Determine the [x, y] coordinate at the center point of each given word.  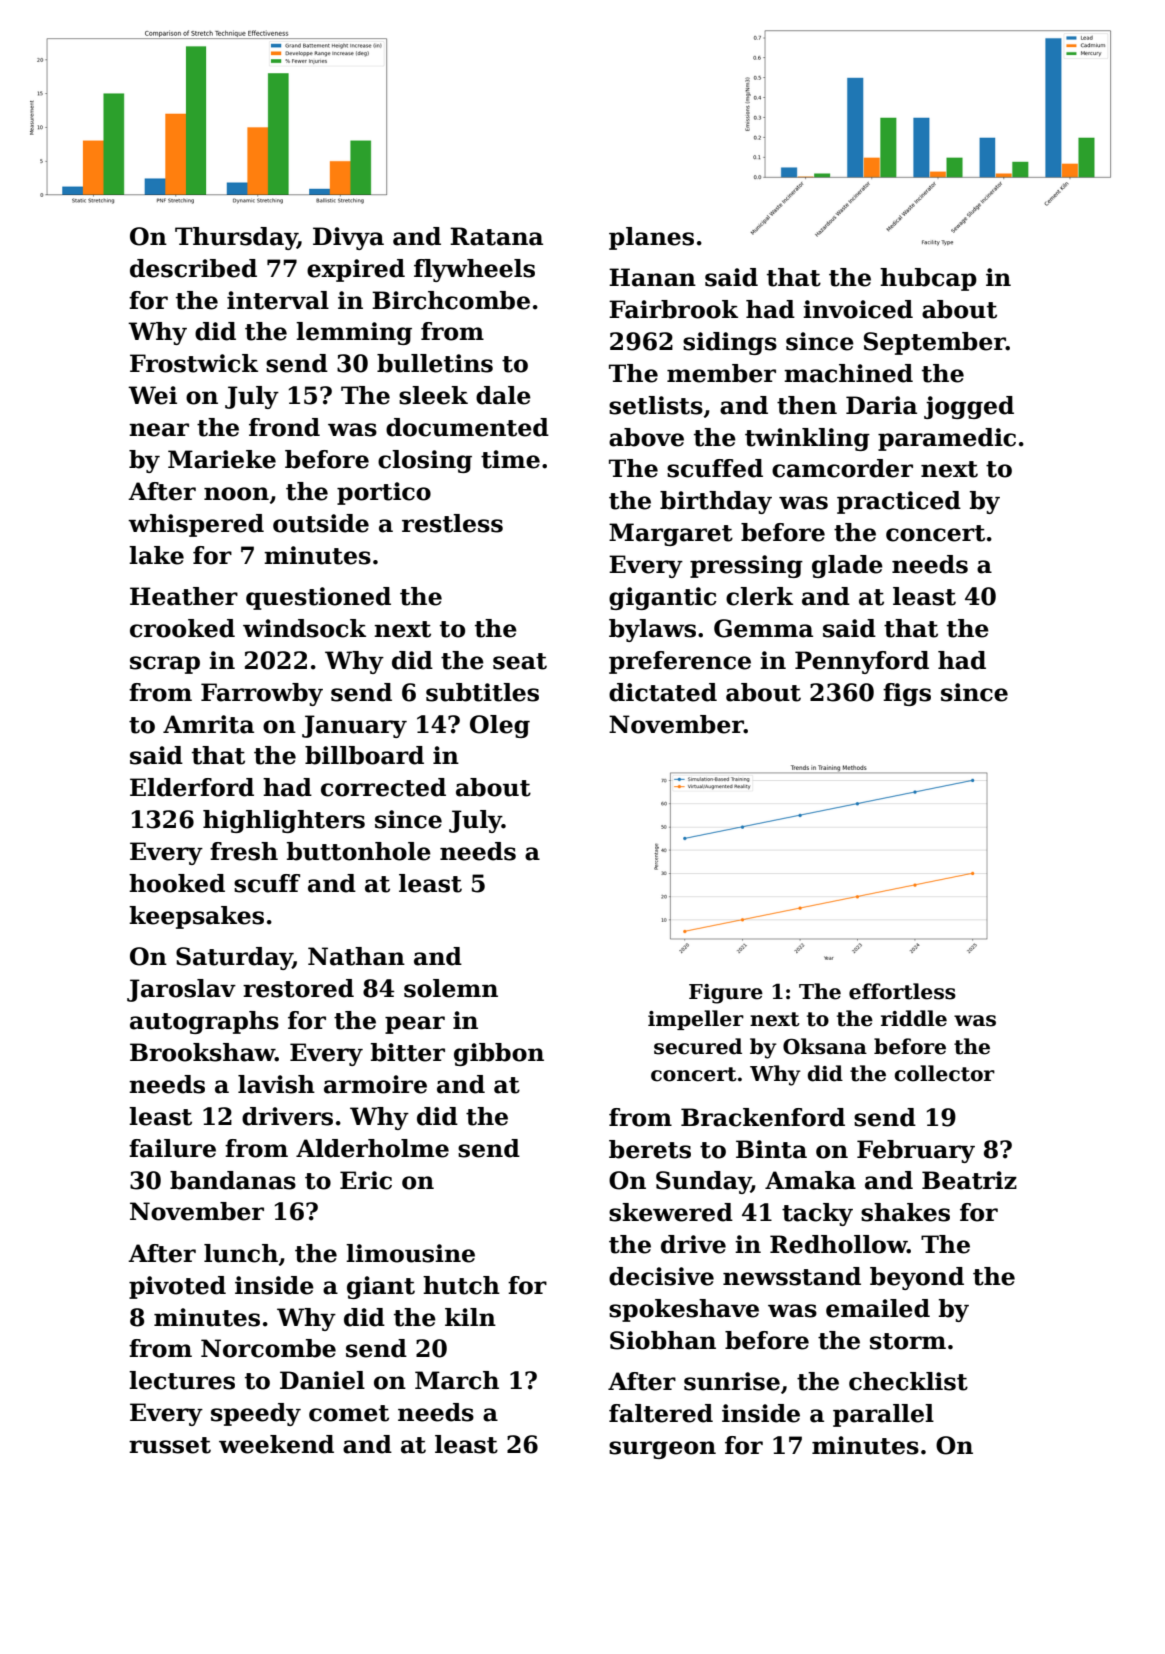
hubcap [928, 279]
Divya [348, 238]
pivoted [177, 1287]
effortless [902, 991]
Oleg [500, 726]
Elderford [192, 787]
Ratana [496, 236]
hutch [461, 1285]
